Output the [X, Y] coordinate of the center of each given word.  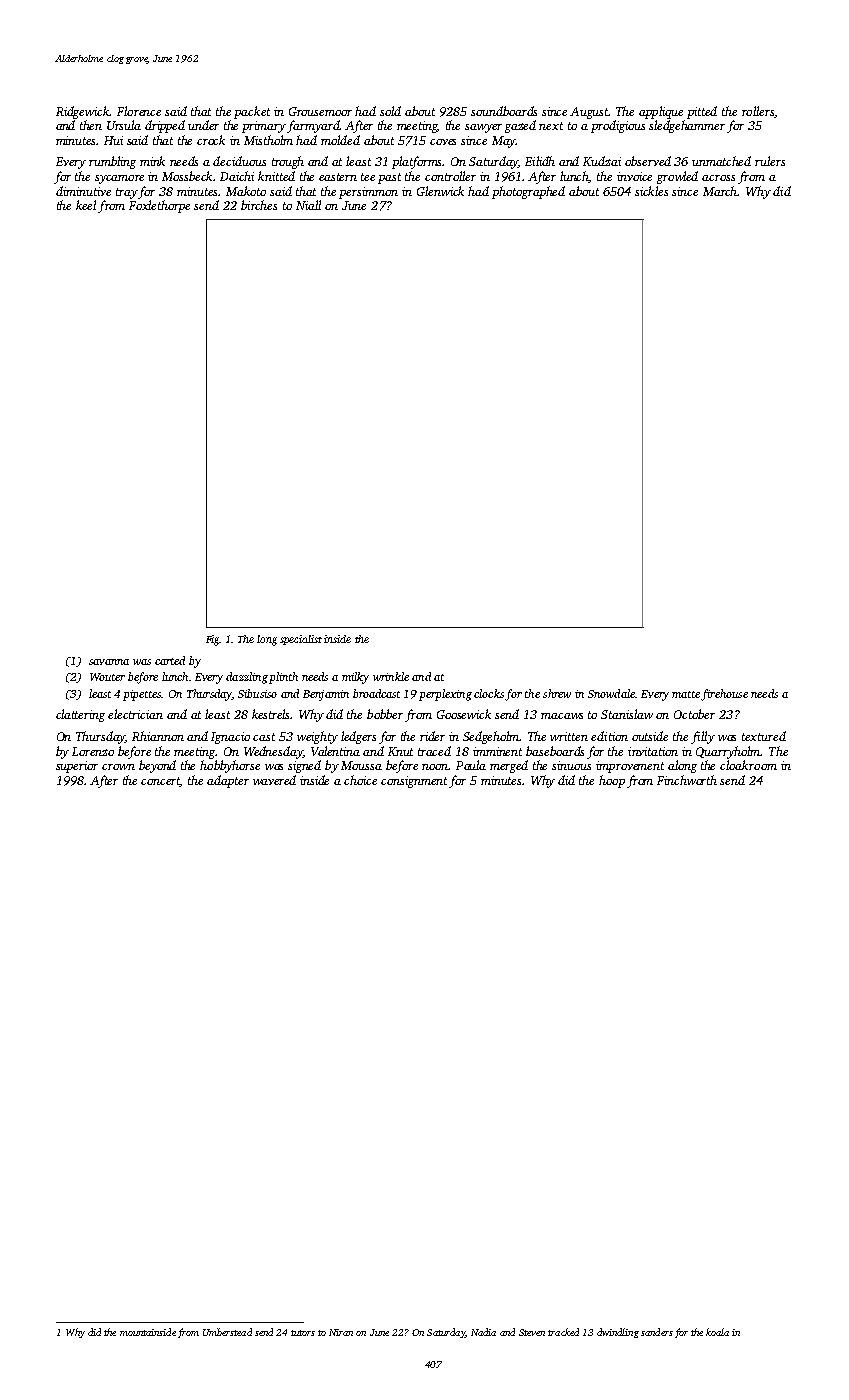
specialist [301, 640]
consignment [414, 782]
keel [86, 205]
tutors [303, 1333]
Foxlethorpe [159, 206]
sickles [651, 191]
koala [717, 1332]
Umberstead [227, 1332]
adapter [228, 781]
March [720, 191]
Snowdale [611, 693]
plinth [283, 678]
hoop [612, 781]
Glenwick [440, 191]
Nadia [483, 1332]
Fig [213, 640]
